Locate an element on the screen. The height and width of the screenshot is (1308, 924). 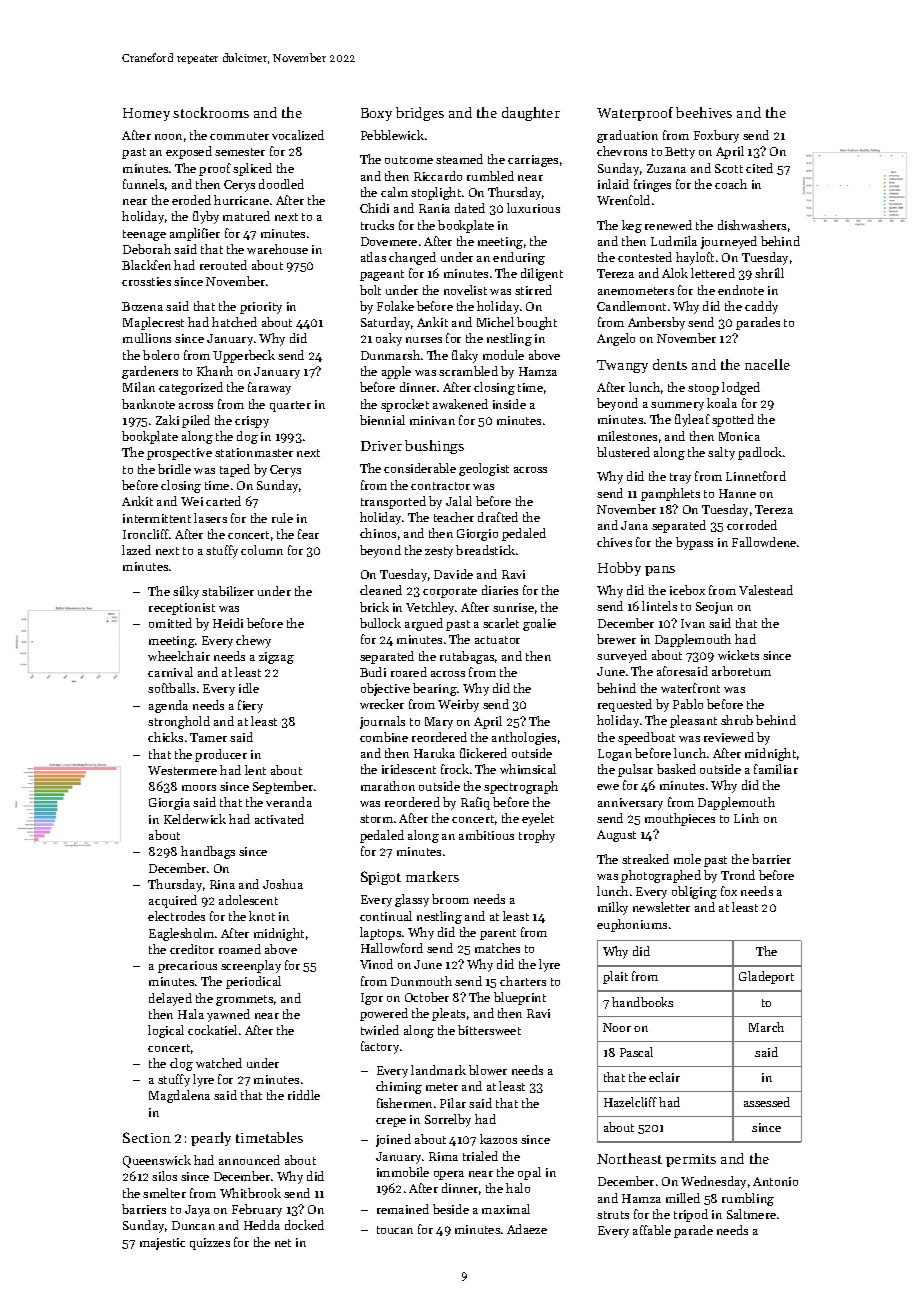
chewy is located at coordinates (253, 641).
